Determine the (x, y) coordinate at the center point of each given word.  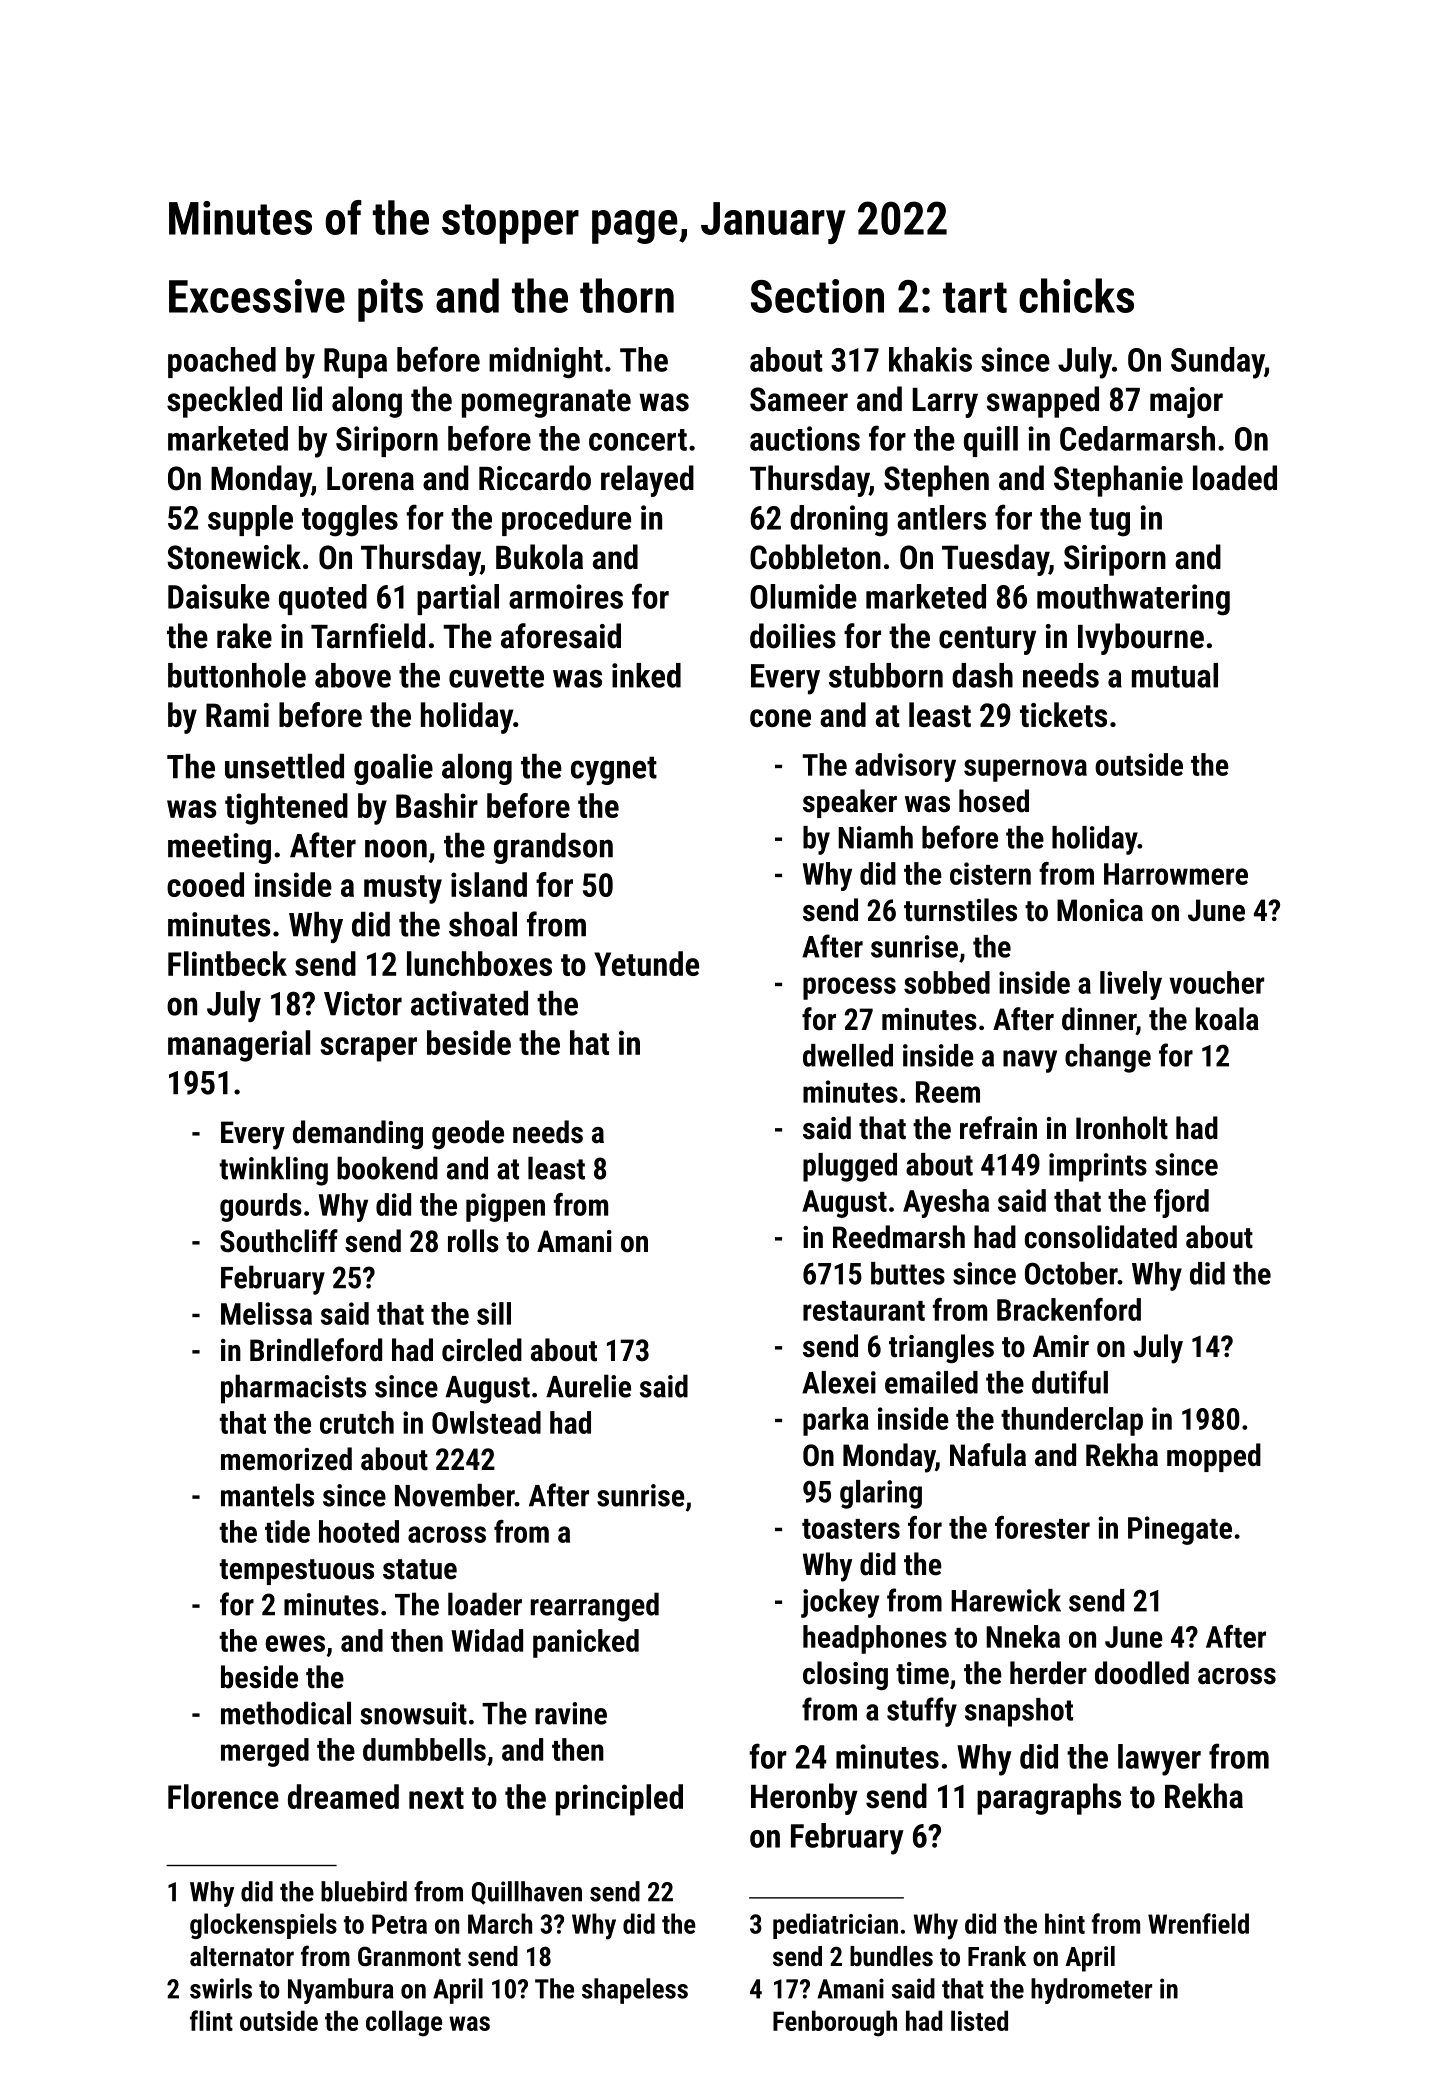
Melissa (266, 1313)
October (1071, 1273)
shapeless (635, 1991)
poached (222, 362)
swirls (221, 1988)
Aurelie (588, 1386)
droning (839, 521)
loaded (1235, 478)
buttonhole (237, 675)
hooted (359, 1531)
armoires (566, 596)
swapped (1043, 402)
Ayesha (946, 1203)
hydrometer (1091, 1991)
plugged (850, 1167)
